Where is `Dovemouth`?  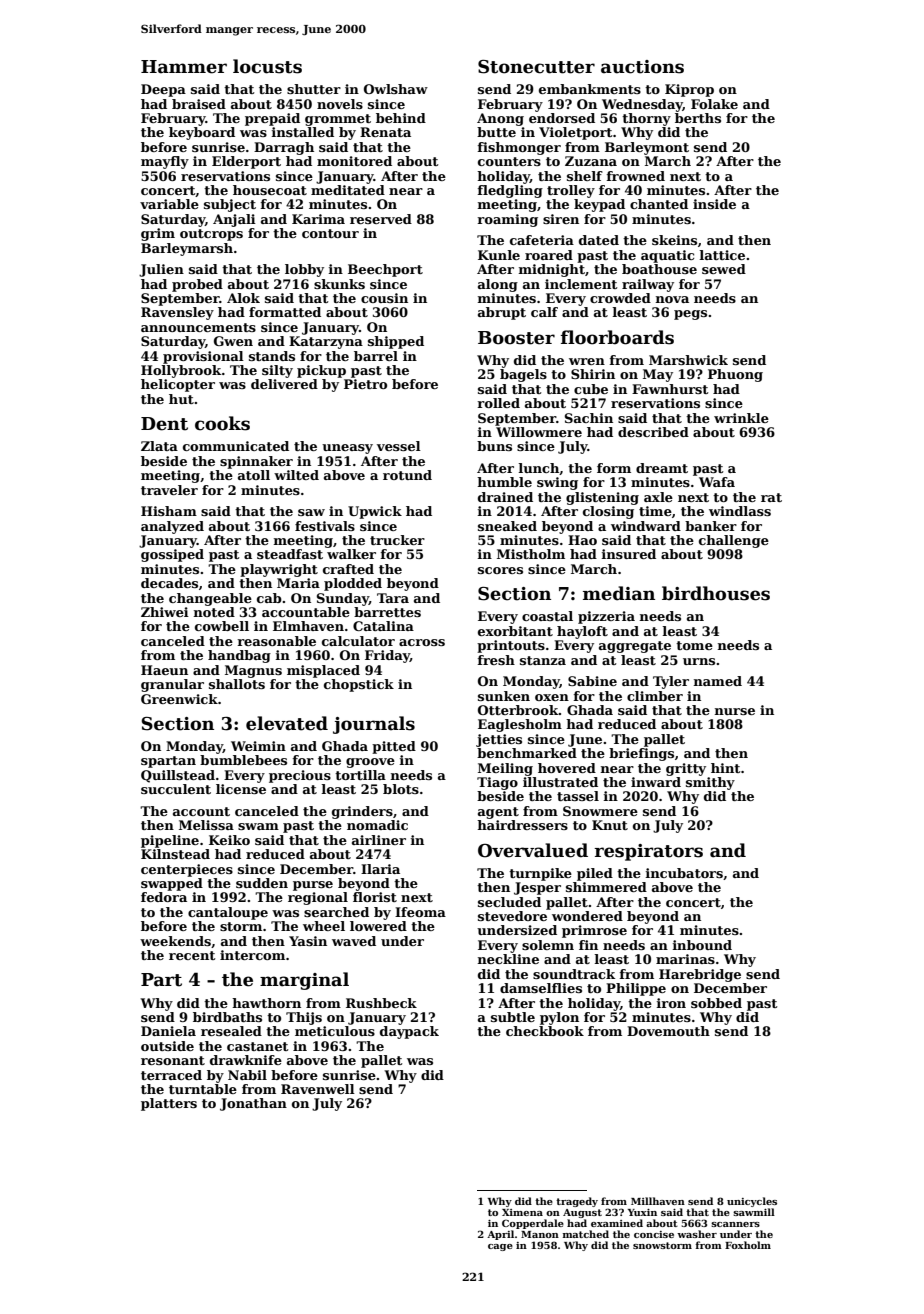 Dovemouth is located at coordinates (668, 1031).
